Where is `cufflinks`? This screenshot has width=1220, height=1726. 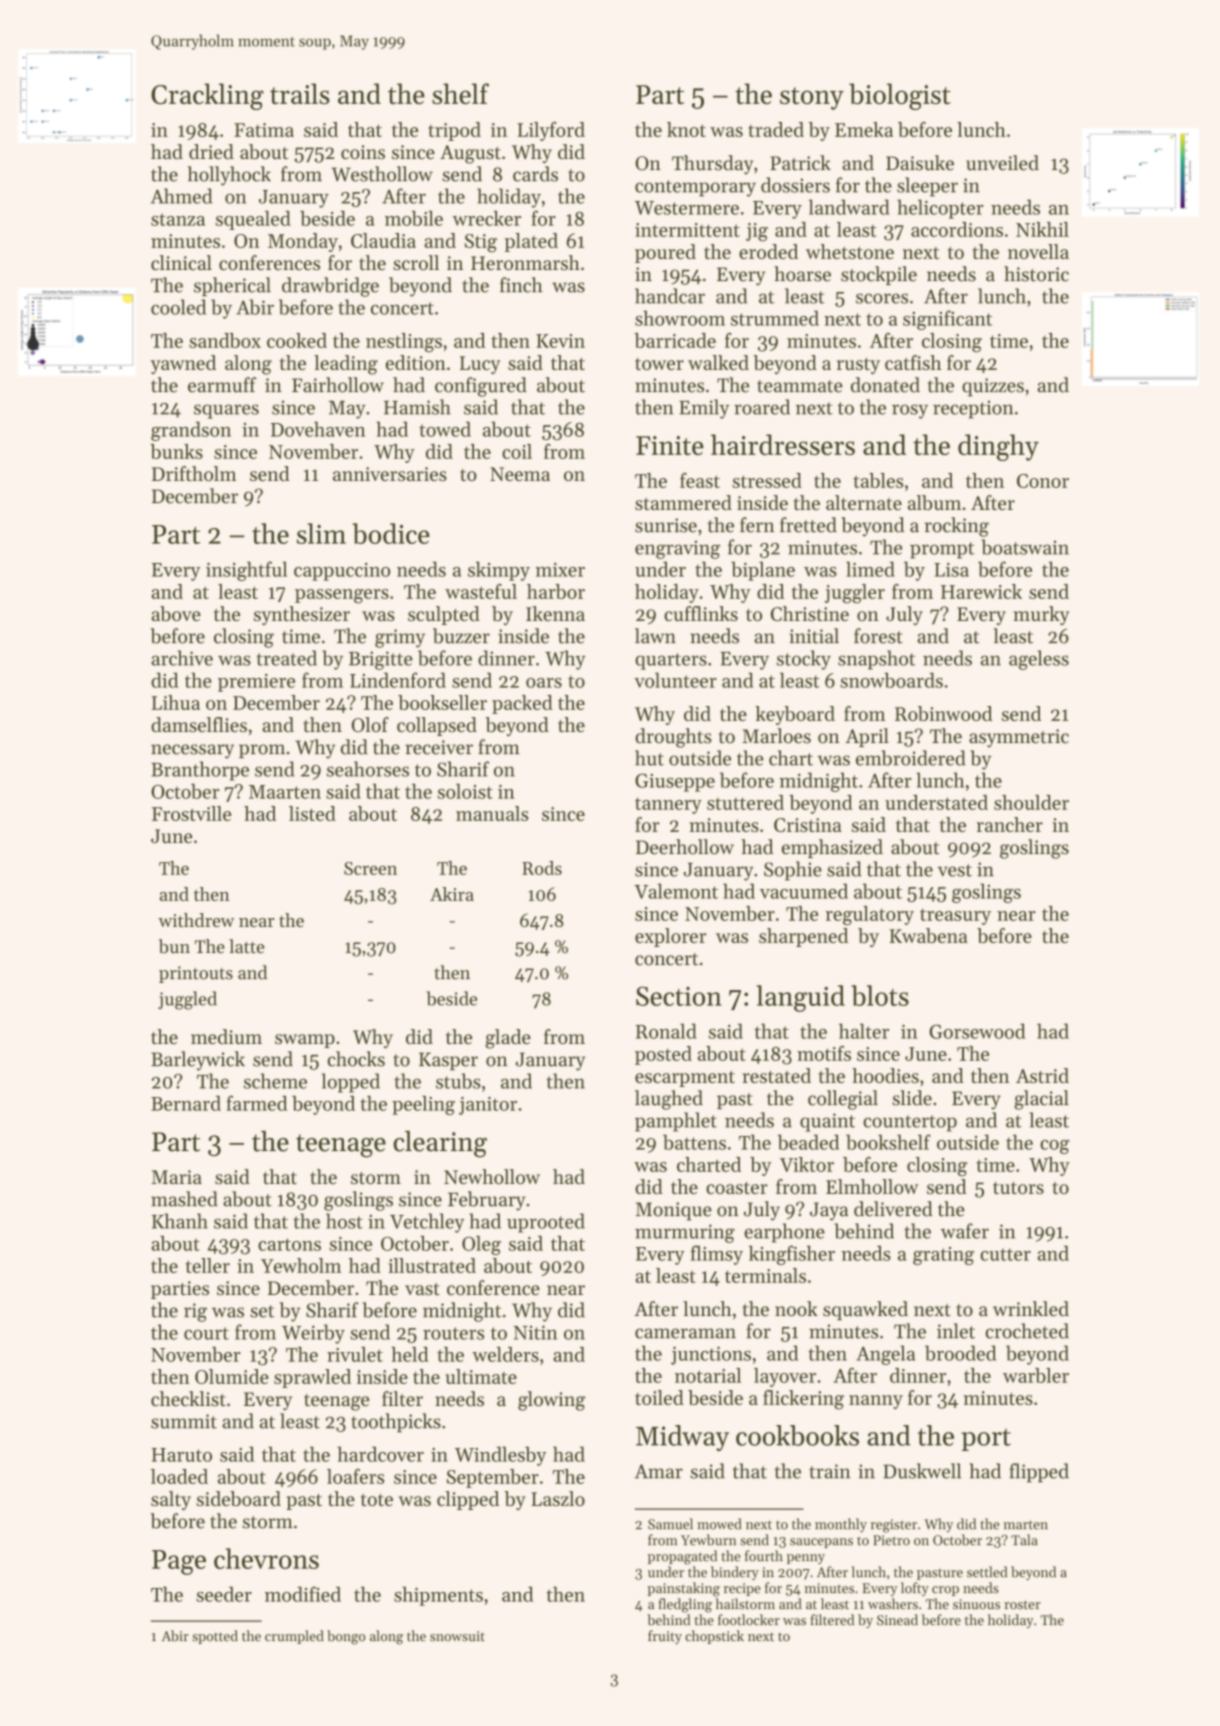
cufflinks is located at coordinates (701, 613).
